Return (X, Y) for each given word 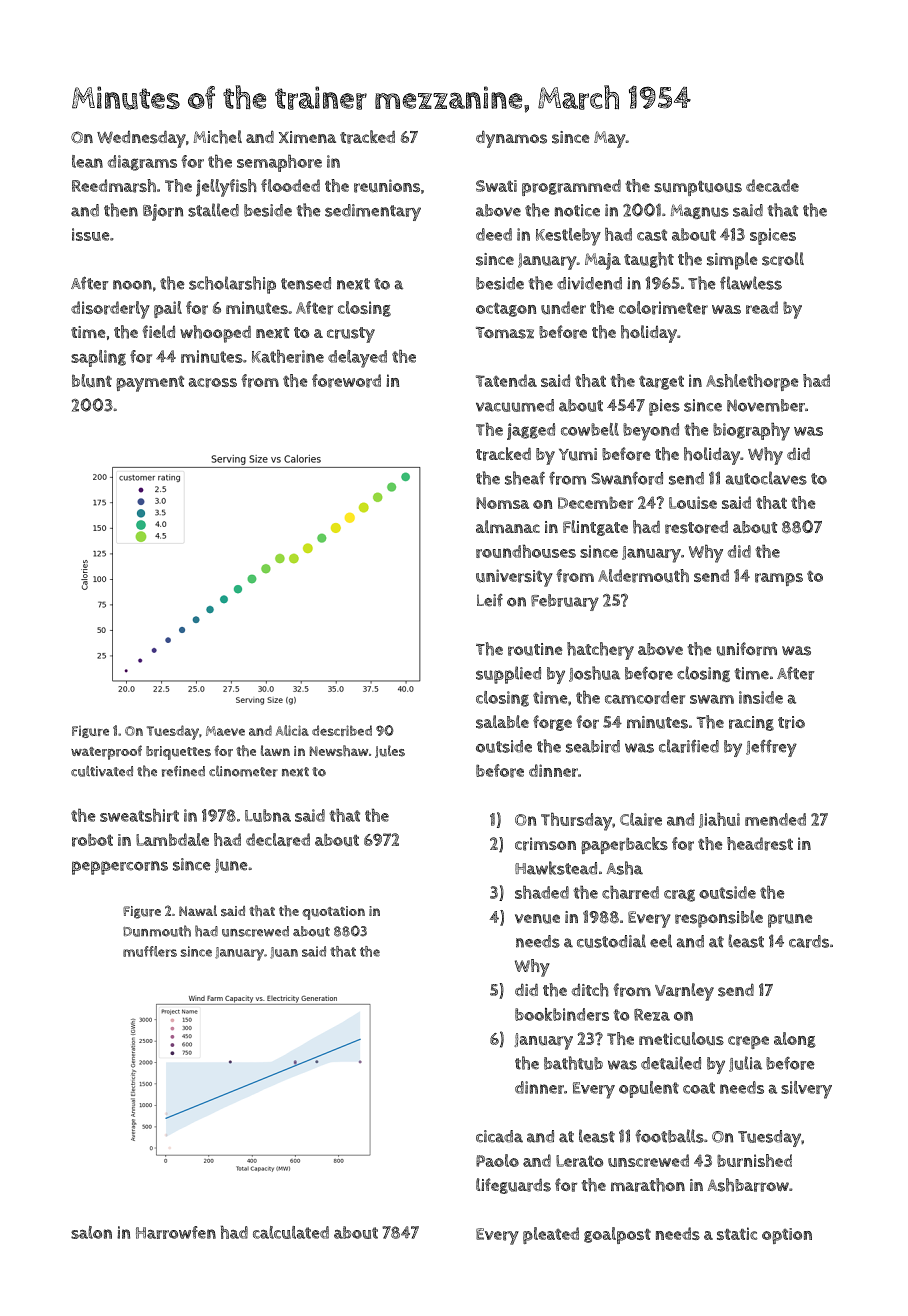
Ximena (307, 137)
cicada (499, 1136)
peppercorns (120, 868)
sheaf (525, 478)
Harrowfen (176, 1232)
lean (87, 161)
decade (772, 185)
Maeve (225, 731)
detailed (671, 1063)
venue (537, 919)
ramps (779, 579)
